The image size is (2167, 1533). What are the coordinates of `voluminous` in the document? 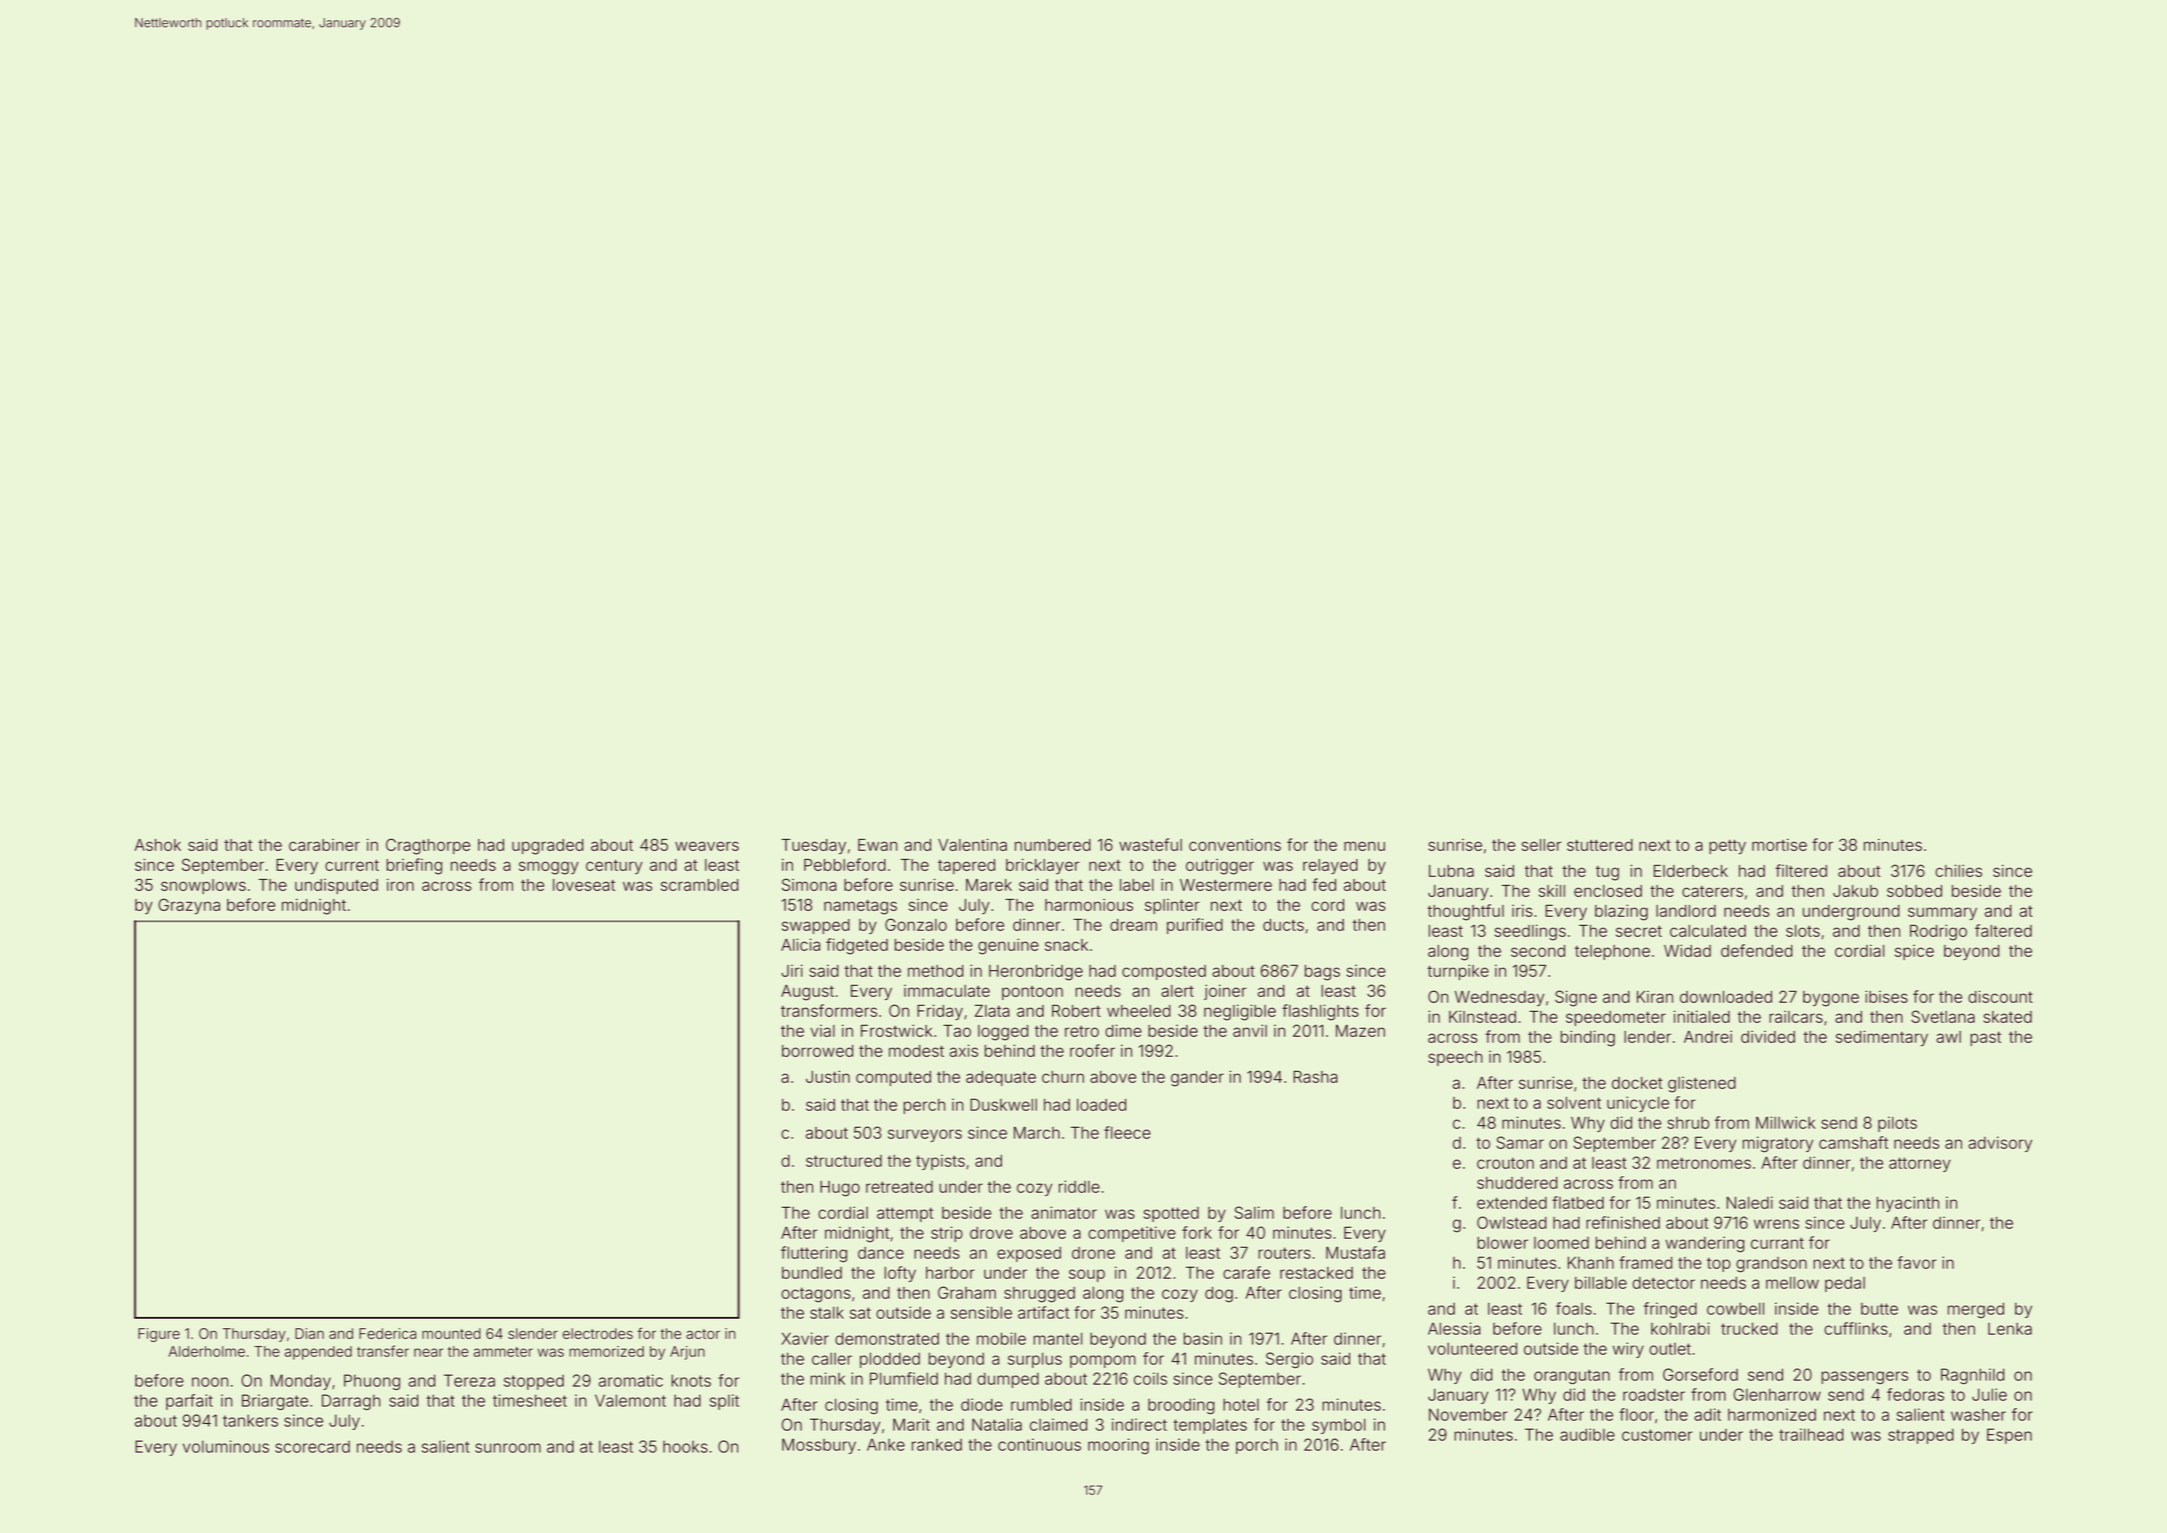 It's located at (226, 1446).
